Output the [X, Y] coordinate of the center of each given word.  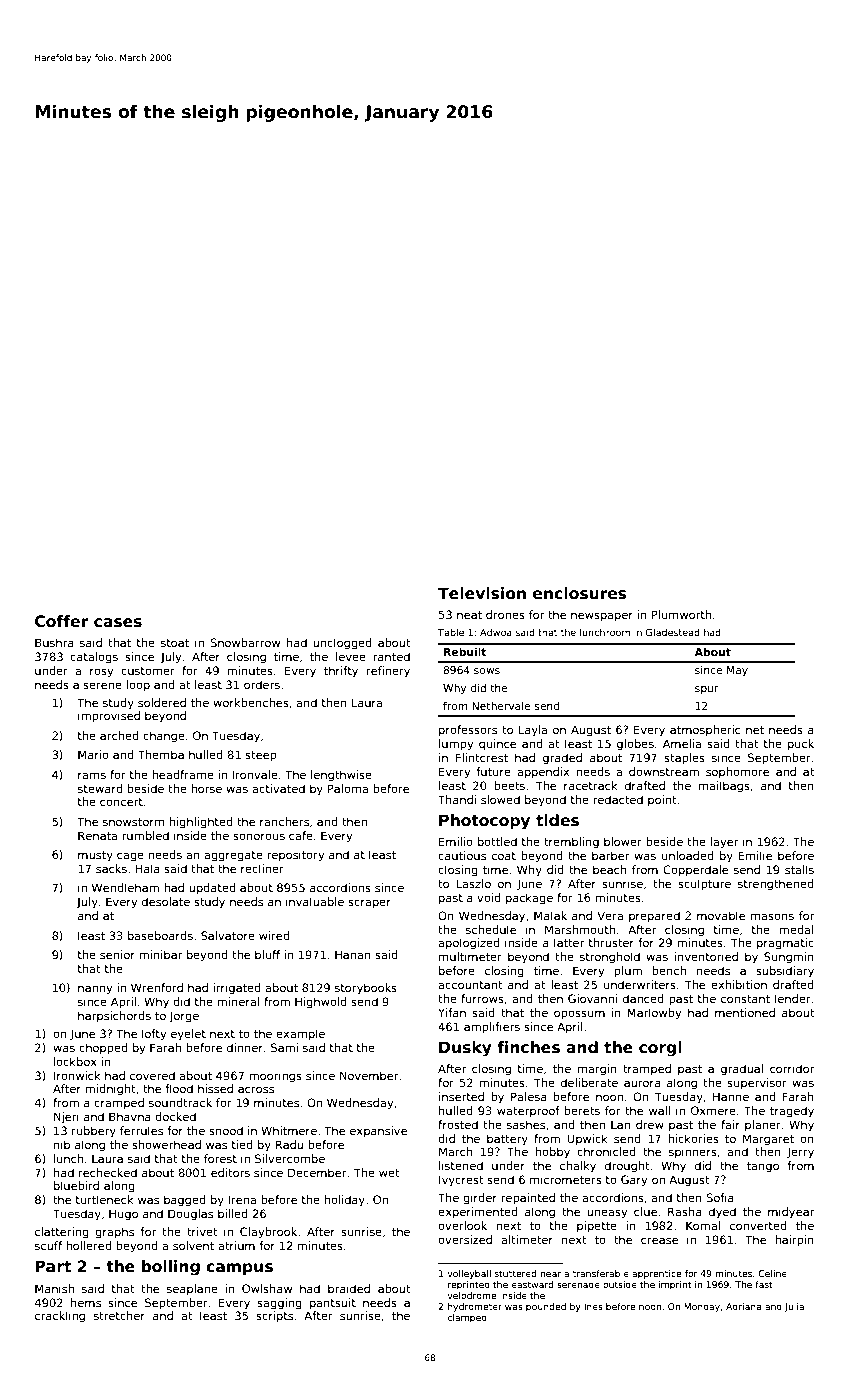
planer [763, 1125]
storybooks [366, 989]
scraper [369, 904]
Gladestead [673, 632]
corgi [660, 1049]
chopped [103, 1049]
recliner [262, 868]
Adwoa [496, 632]
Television [482, 593]
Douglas [190, 1215]
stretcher [119, 1315]
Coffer [62, 621]
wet [389, 1173]
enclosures [580, 593]
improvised [109, 717]
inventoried [706, 956]
